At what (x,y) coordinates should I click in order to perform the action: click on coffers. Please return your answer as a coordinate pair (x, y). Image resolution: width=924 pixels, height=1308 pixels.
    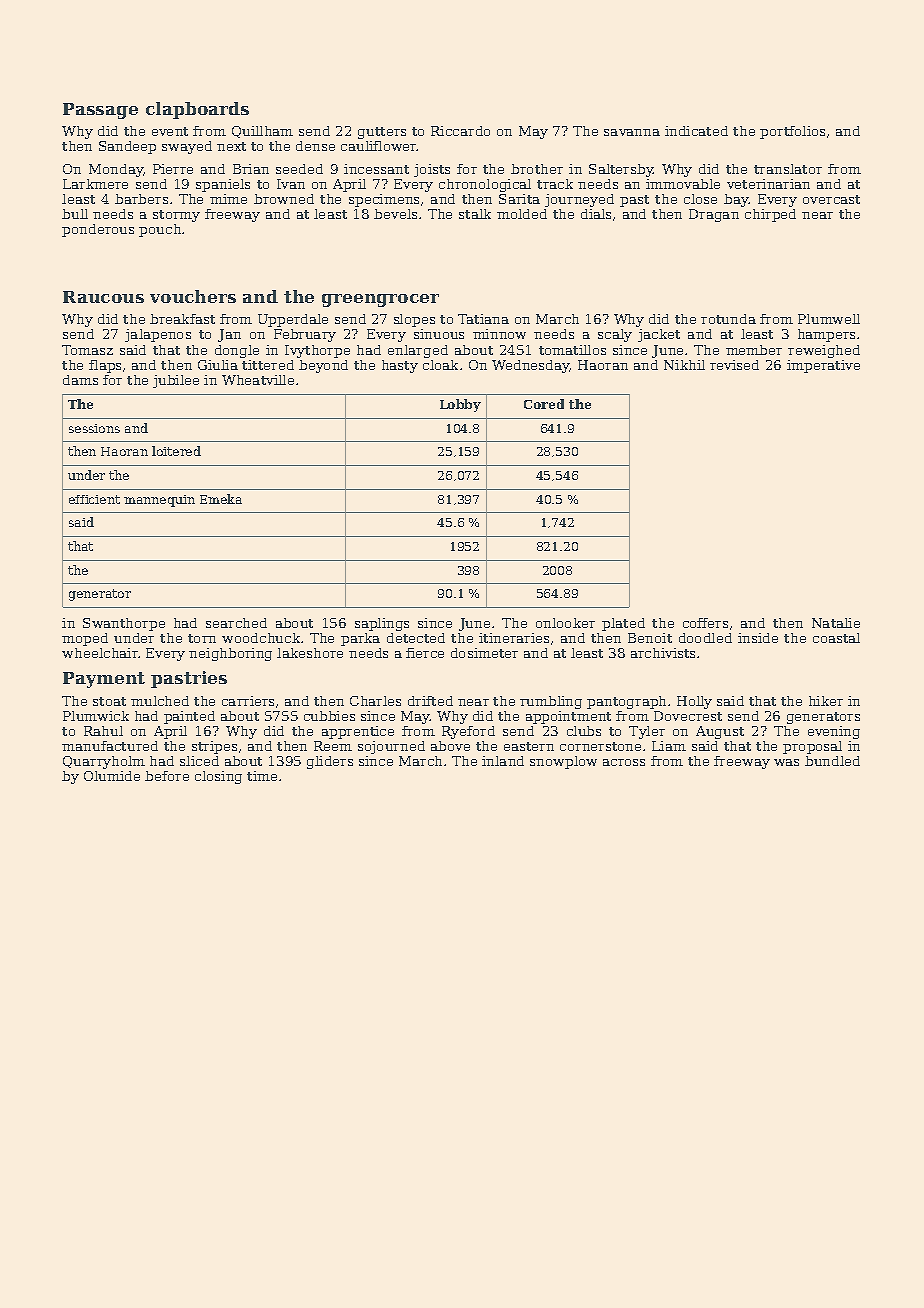
    Looking at the image, I should click on (705, 623).
